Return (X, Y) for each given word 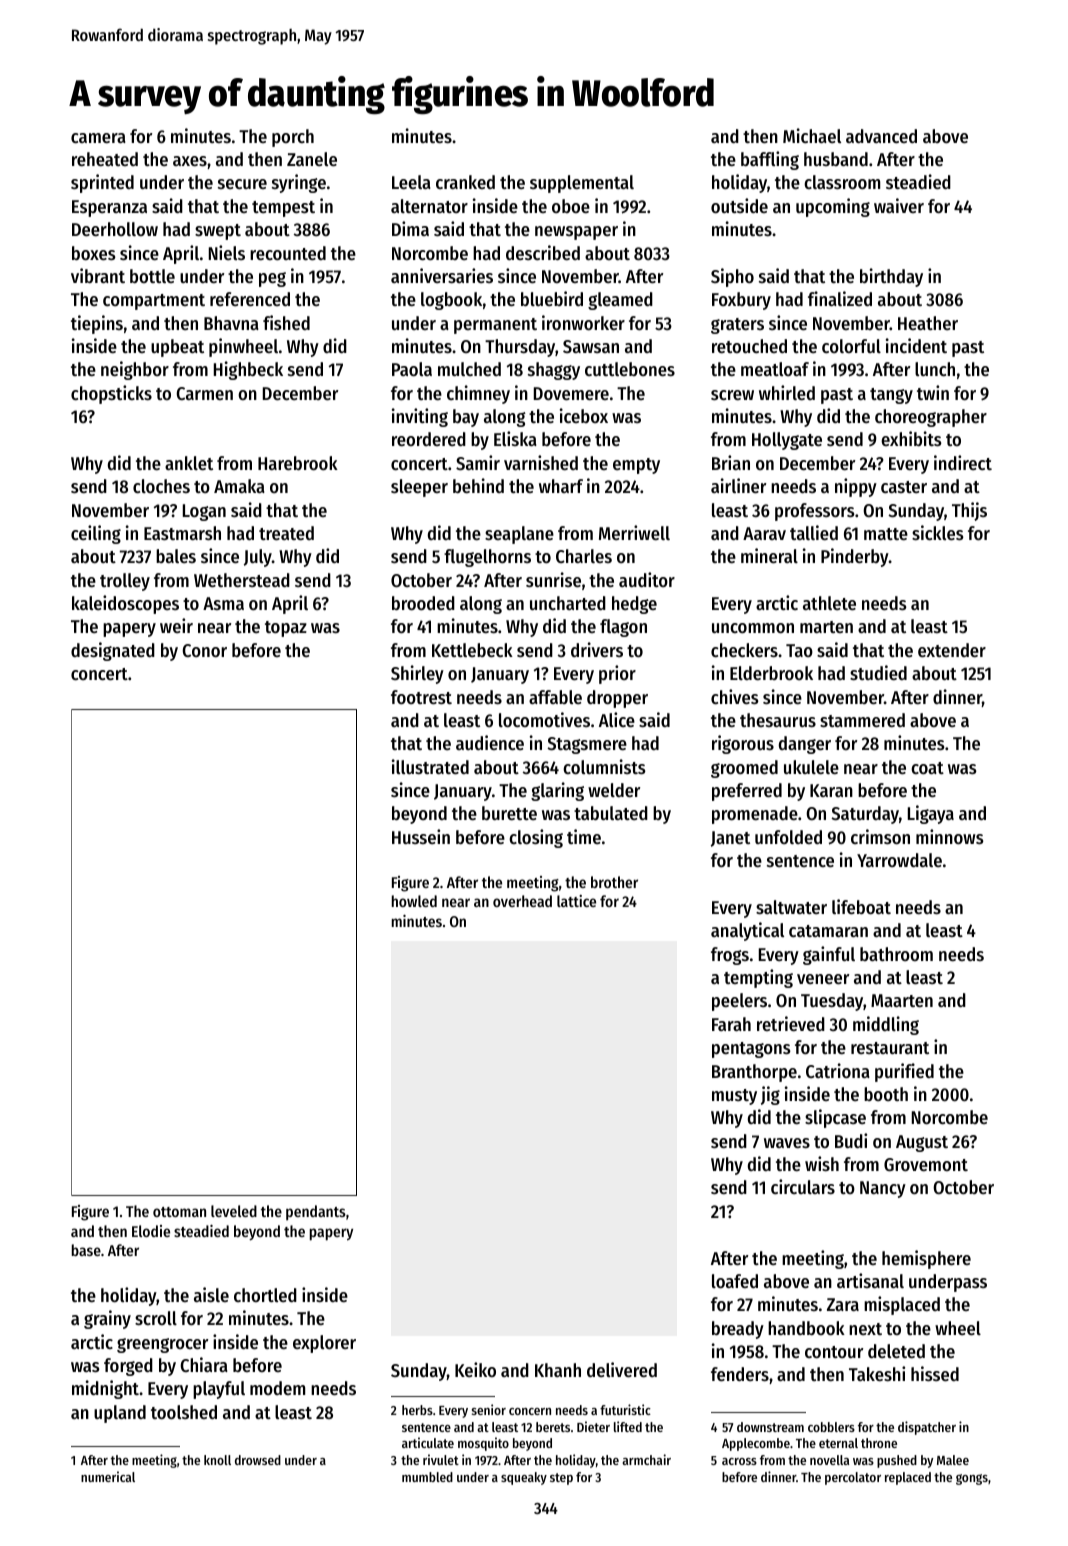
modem (277, 1388)
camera (98, 138)
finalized (840, 298)
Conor (204, 650)
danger (805, 745)
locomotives (544, 719)
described (543, 252)
